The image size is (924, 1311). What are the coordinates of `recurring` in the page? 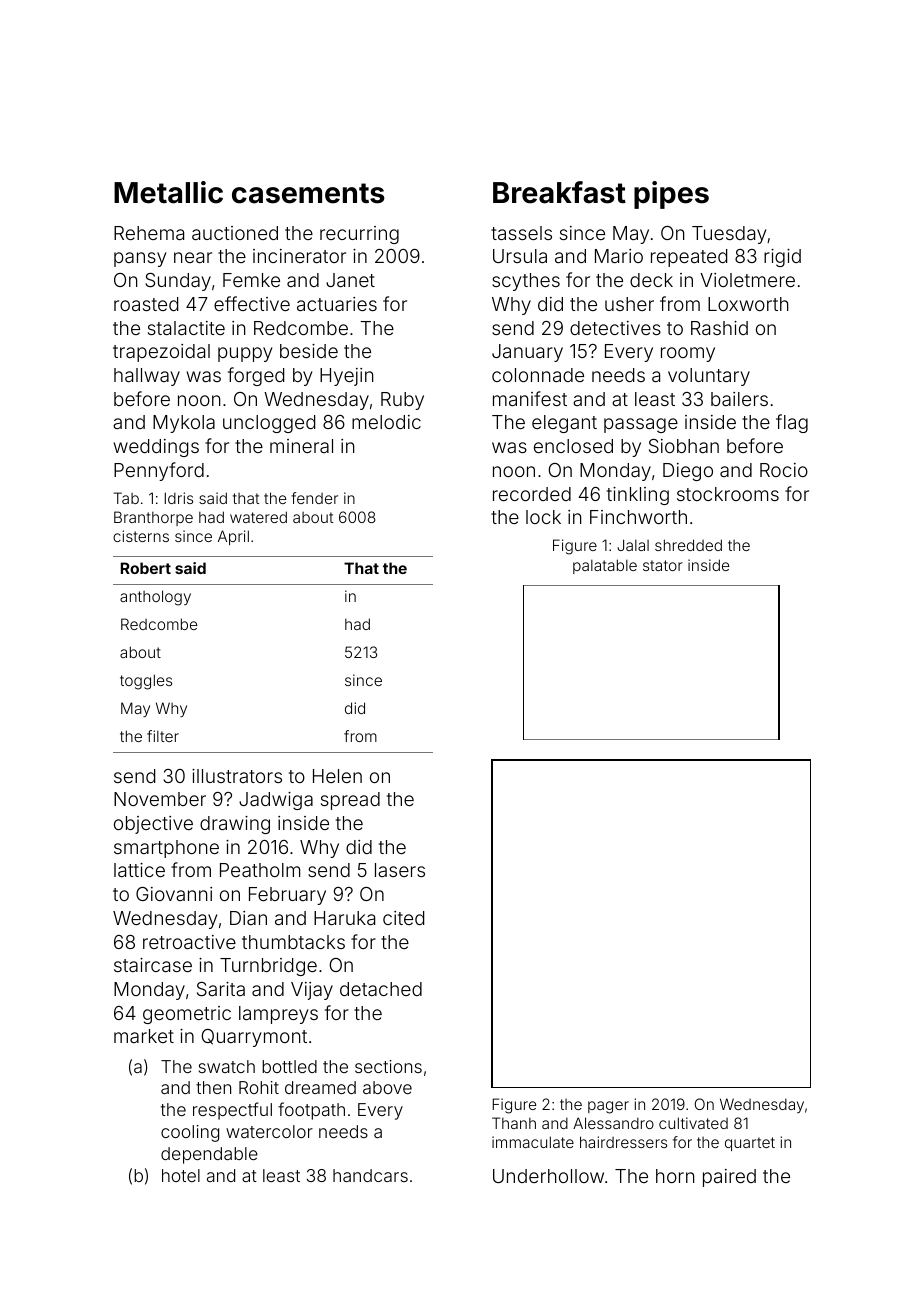 It's located at (359, 235).
